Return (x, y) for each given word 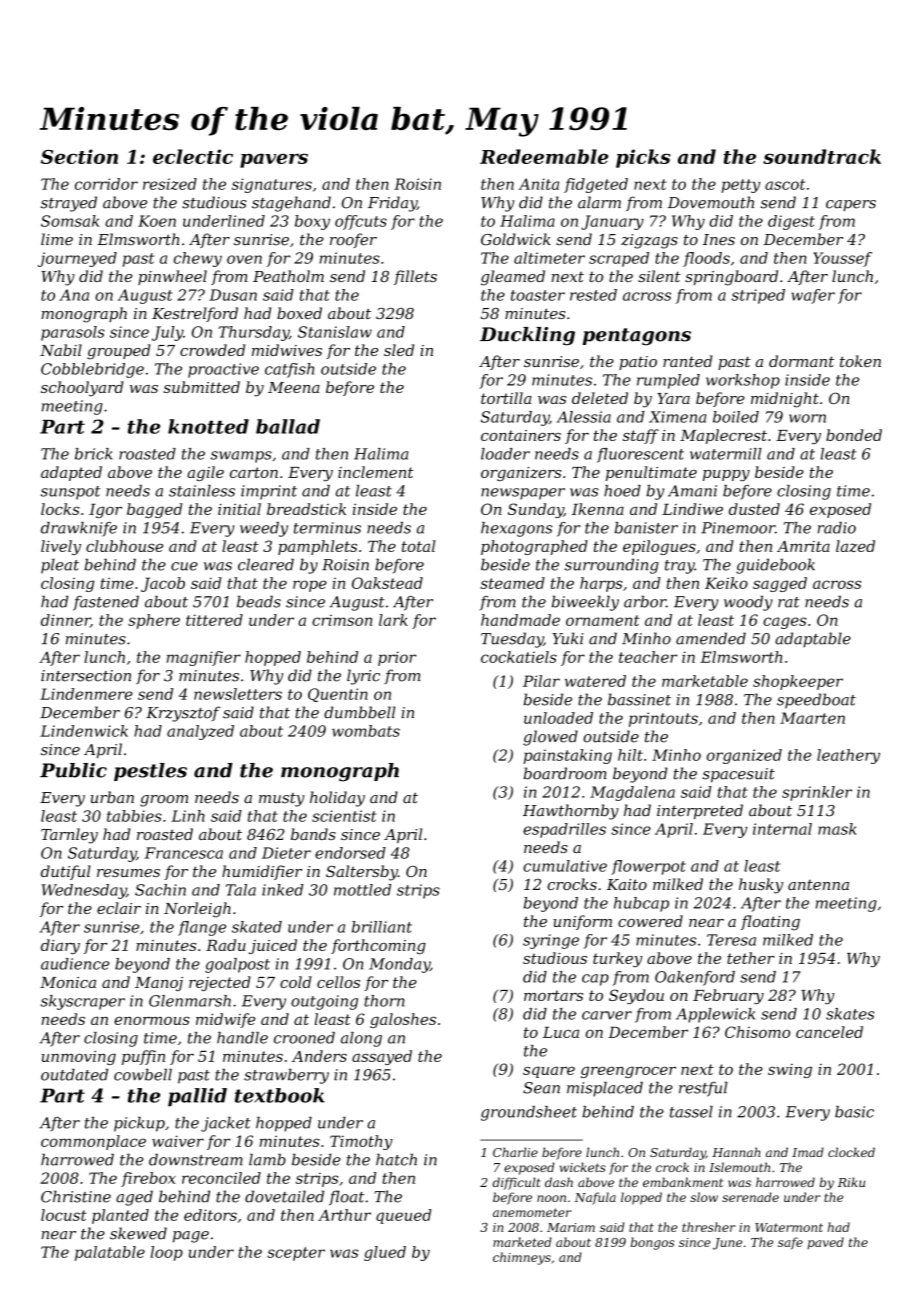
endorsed (350, 853)
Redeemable (544, 156)
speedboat (816, 700)
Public (73, 770)
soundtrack (822, 156)
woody (748, 603)
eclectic (193, 156)
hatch (396, 1159)
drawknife (79, 529)
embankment (683, 1182)
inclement (376, 472)
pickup (139, 1124)
